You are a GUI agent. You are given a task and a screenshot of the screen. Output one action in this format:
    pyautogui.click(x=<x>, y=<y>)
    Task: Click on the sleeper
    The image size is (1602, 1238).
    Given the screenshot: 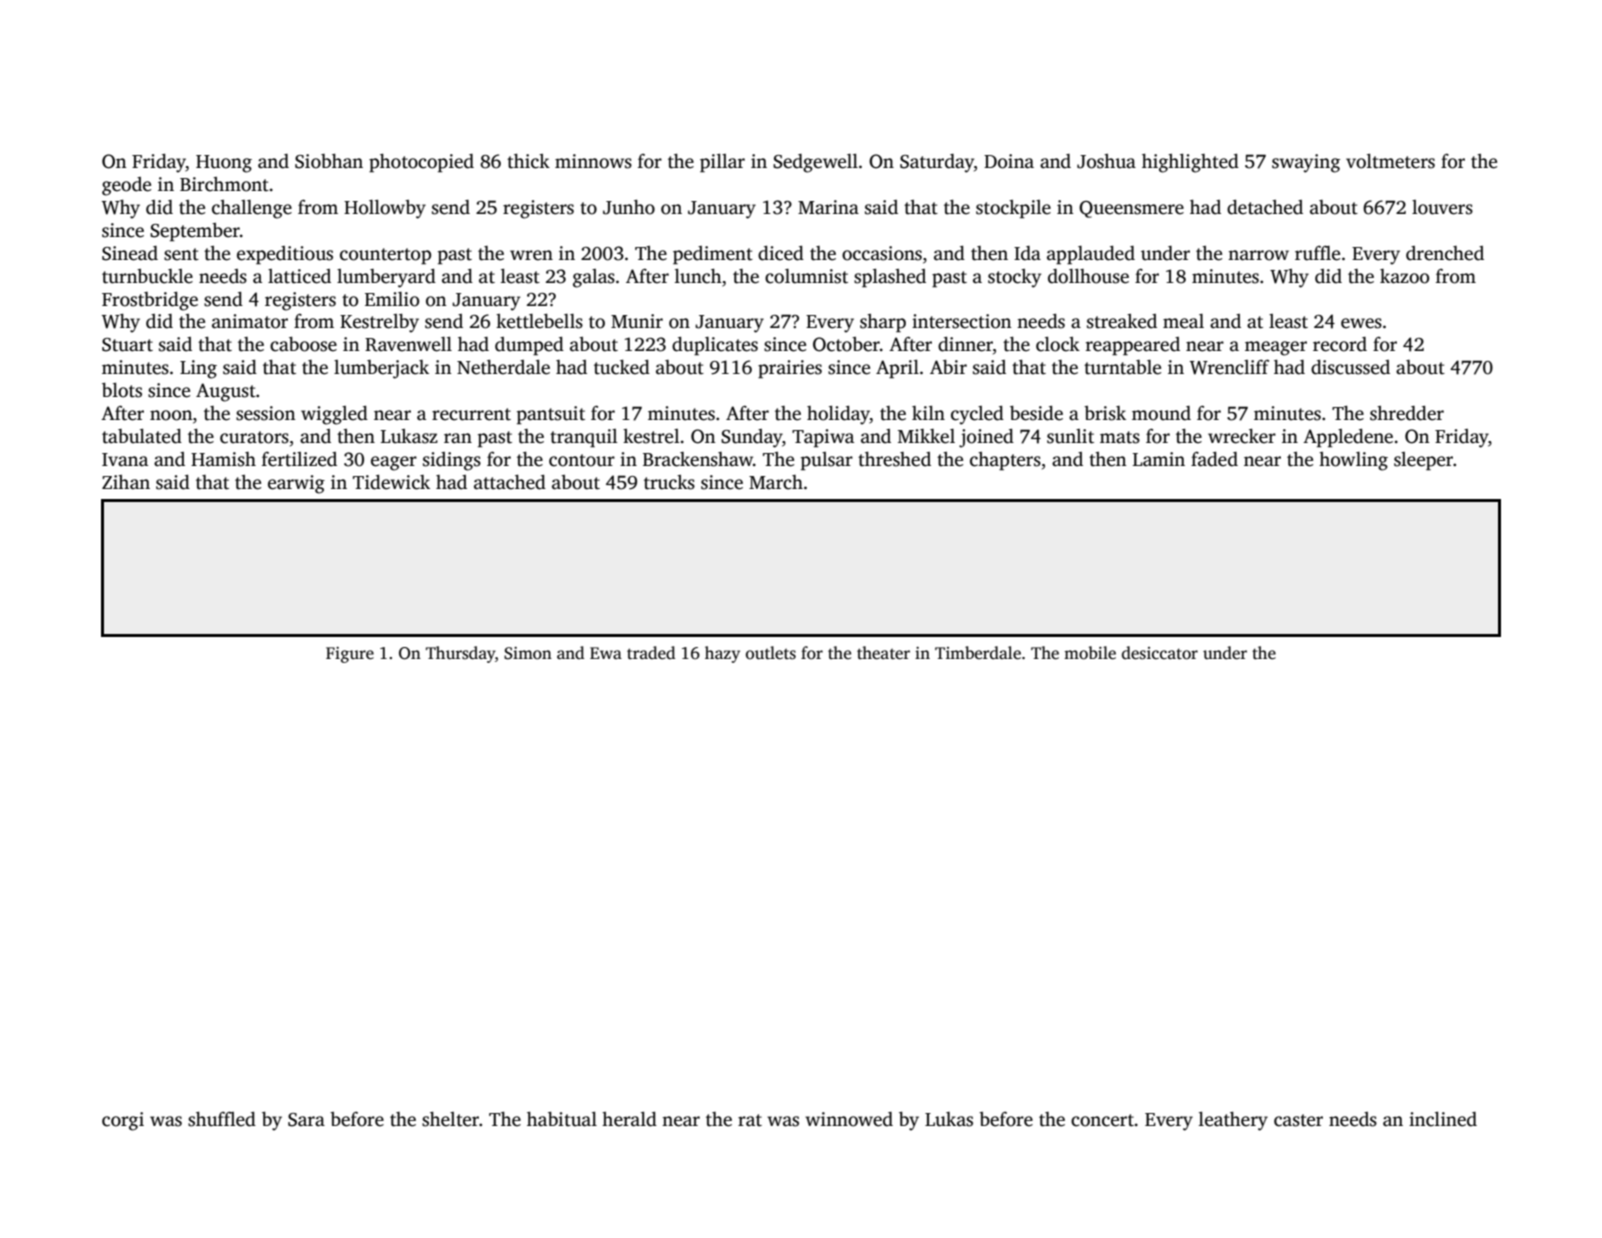 What is the action you would take?
    pyautogui.click(x=1423, y=461)
